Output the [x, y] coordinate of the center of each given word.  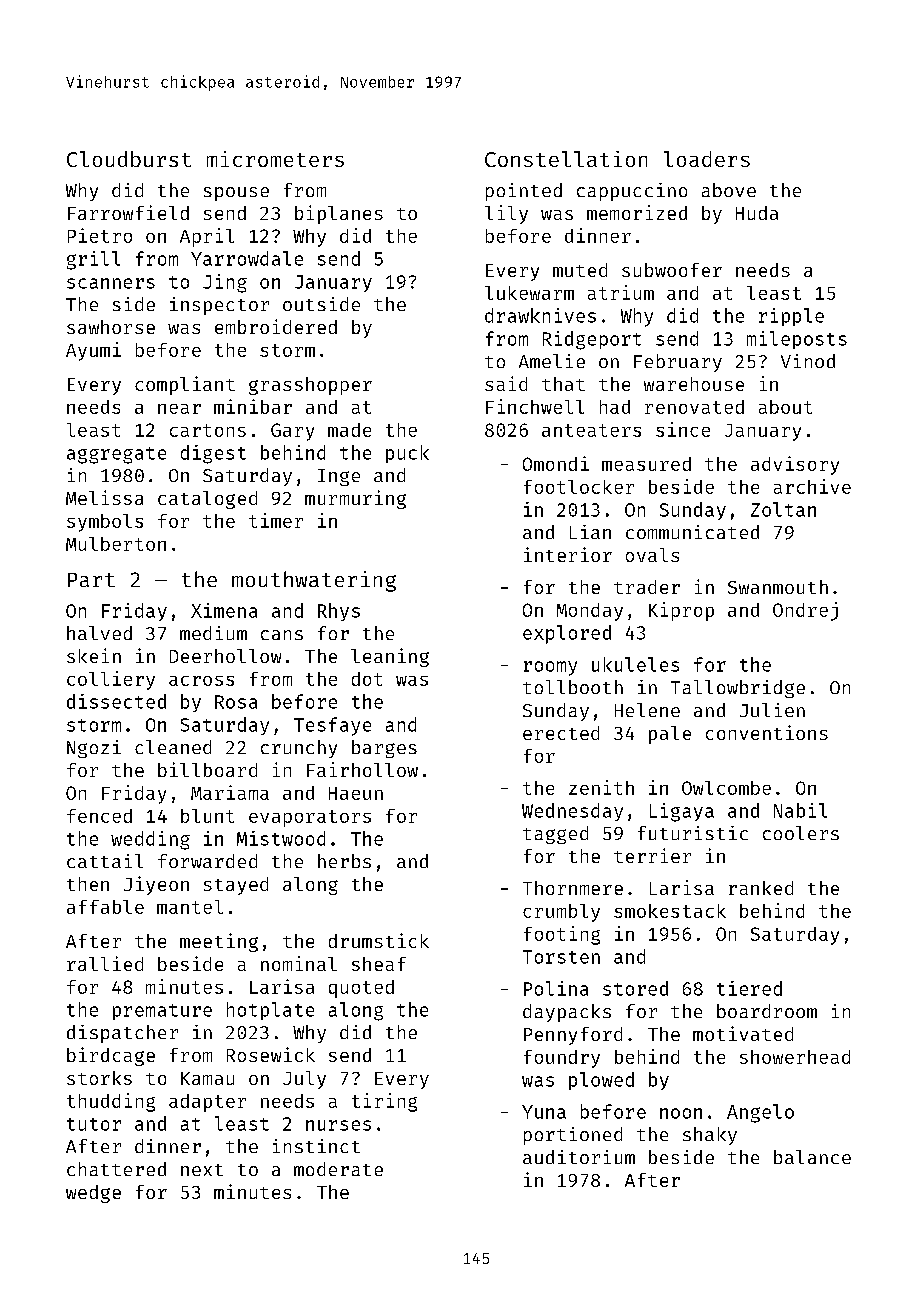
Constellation [566, 159]
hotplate [270, 1011]
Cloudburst [129, 159]
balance [812, 1157]
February [678, 363]
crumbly [561, 913]
